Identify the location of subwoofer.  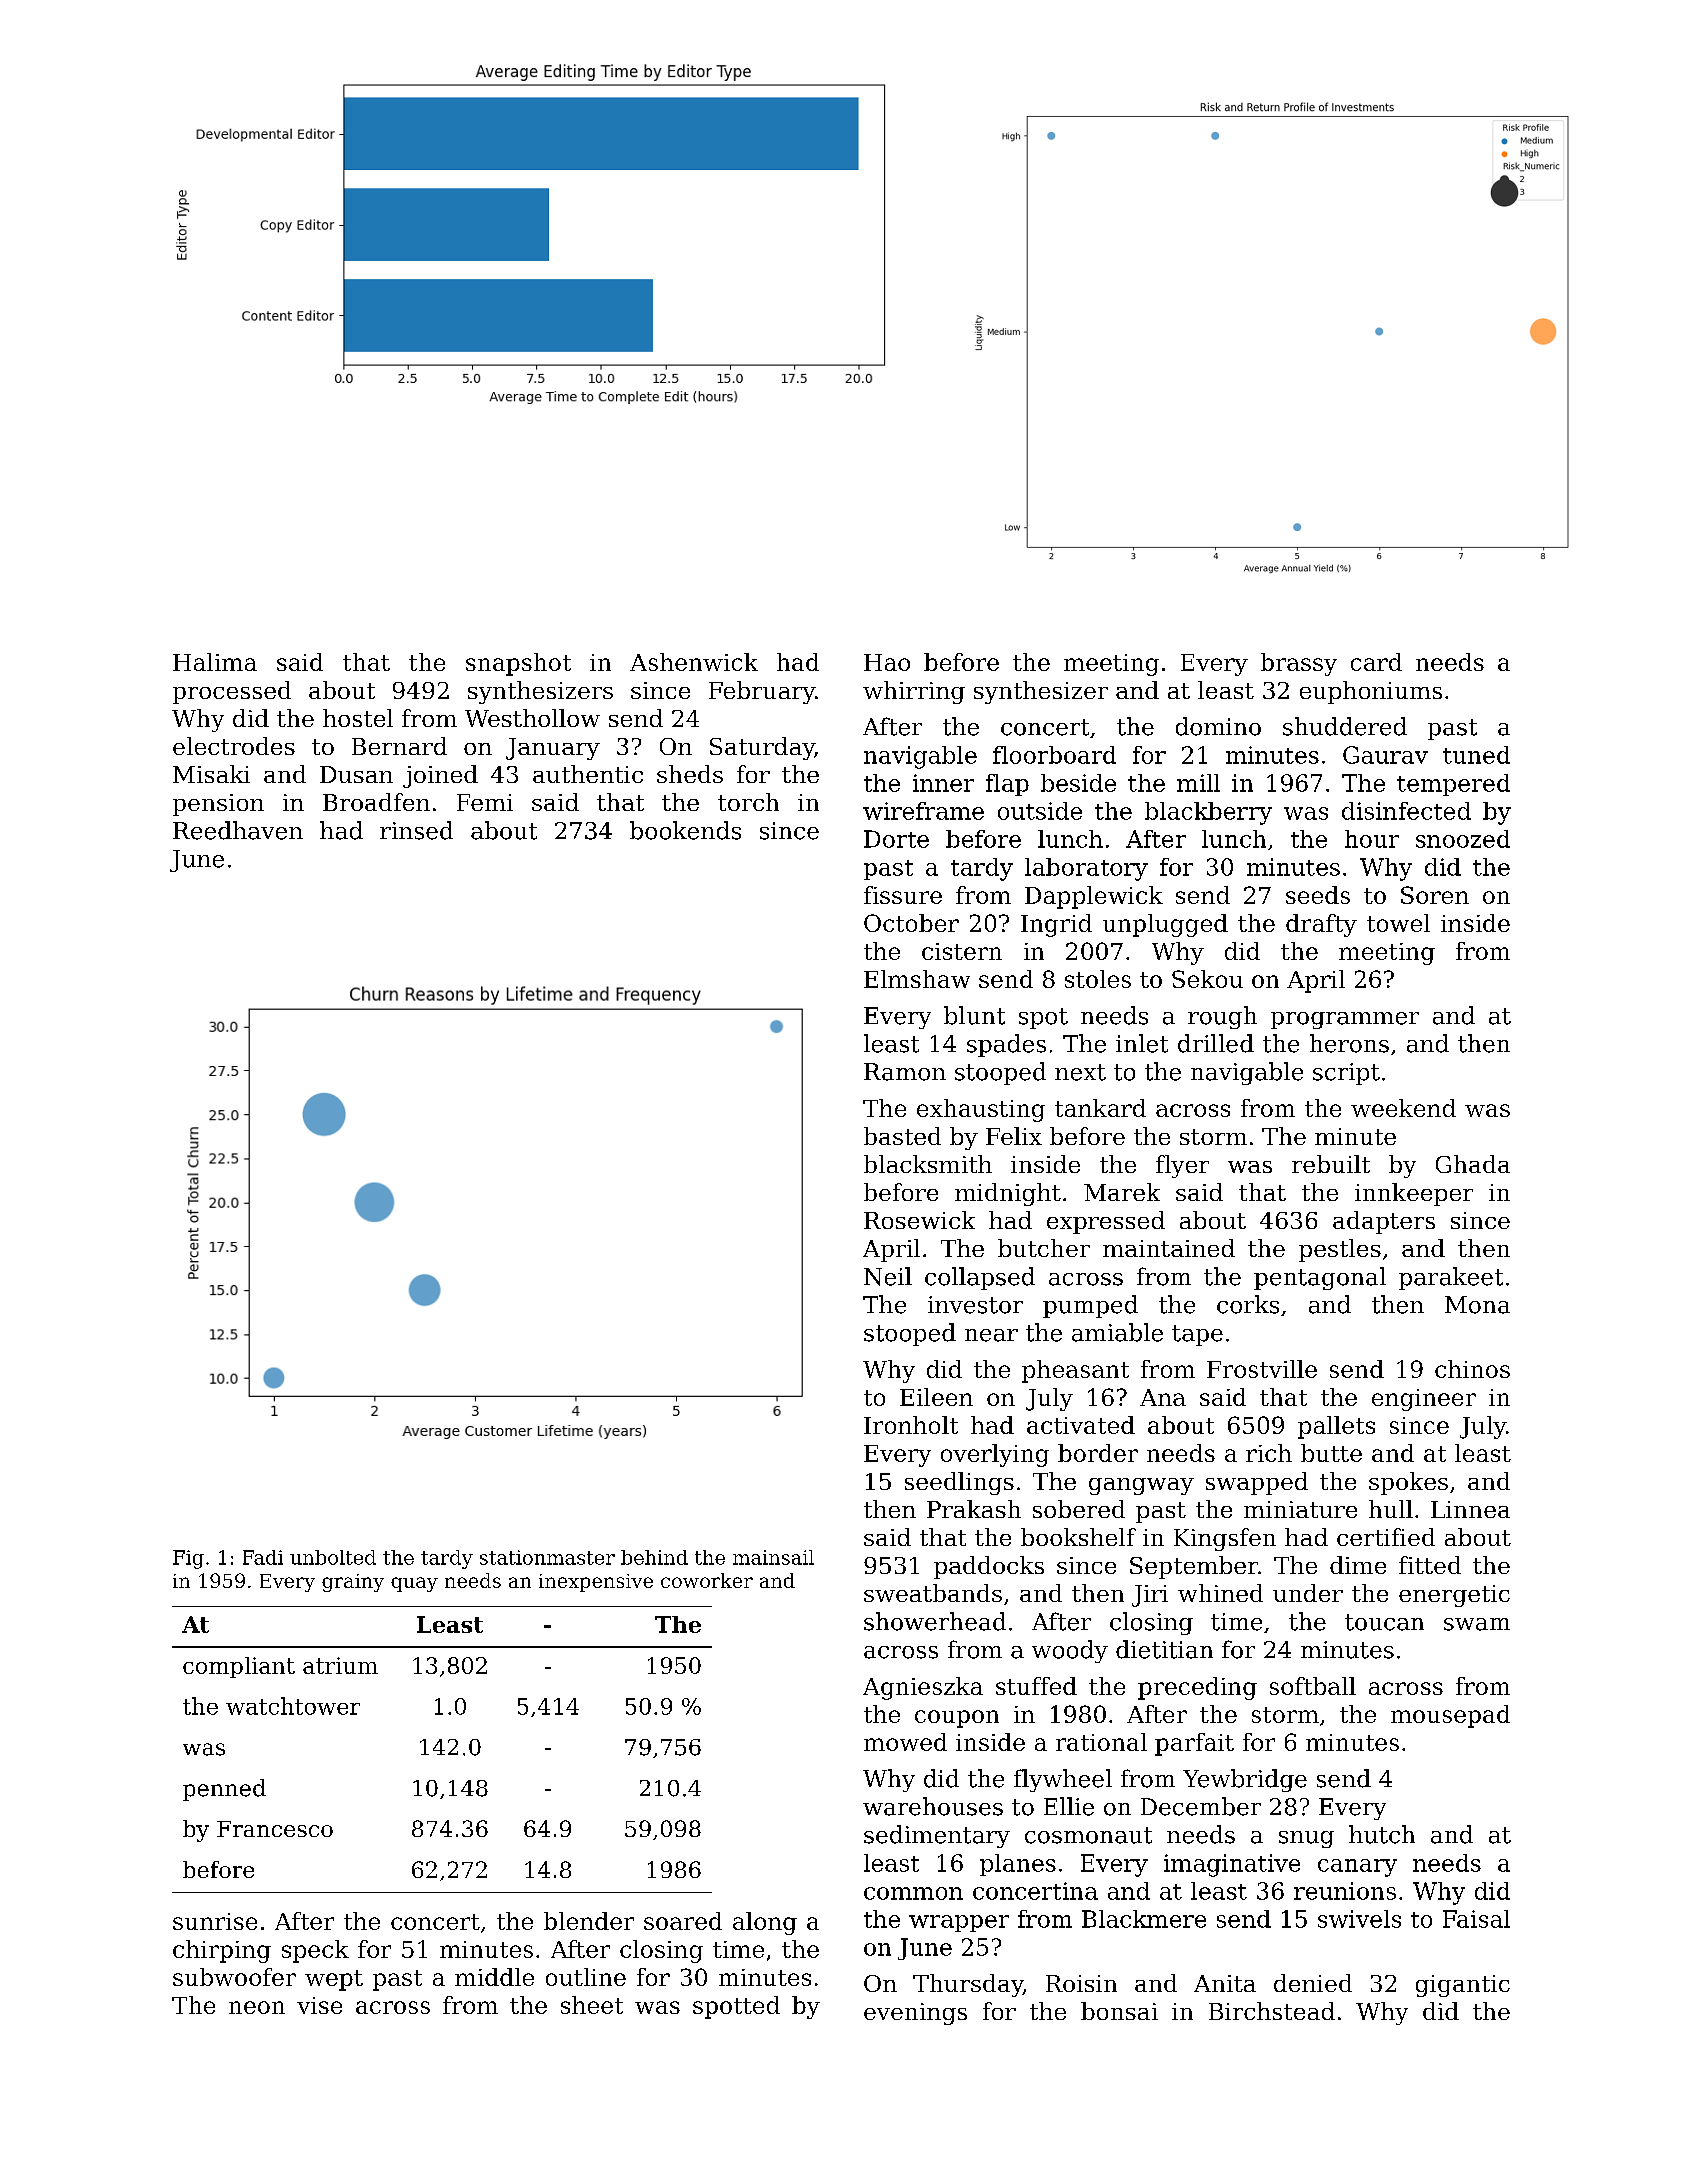
(234, 1977).
